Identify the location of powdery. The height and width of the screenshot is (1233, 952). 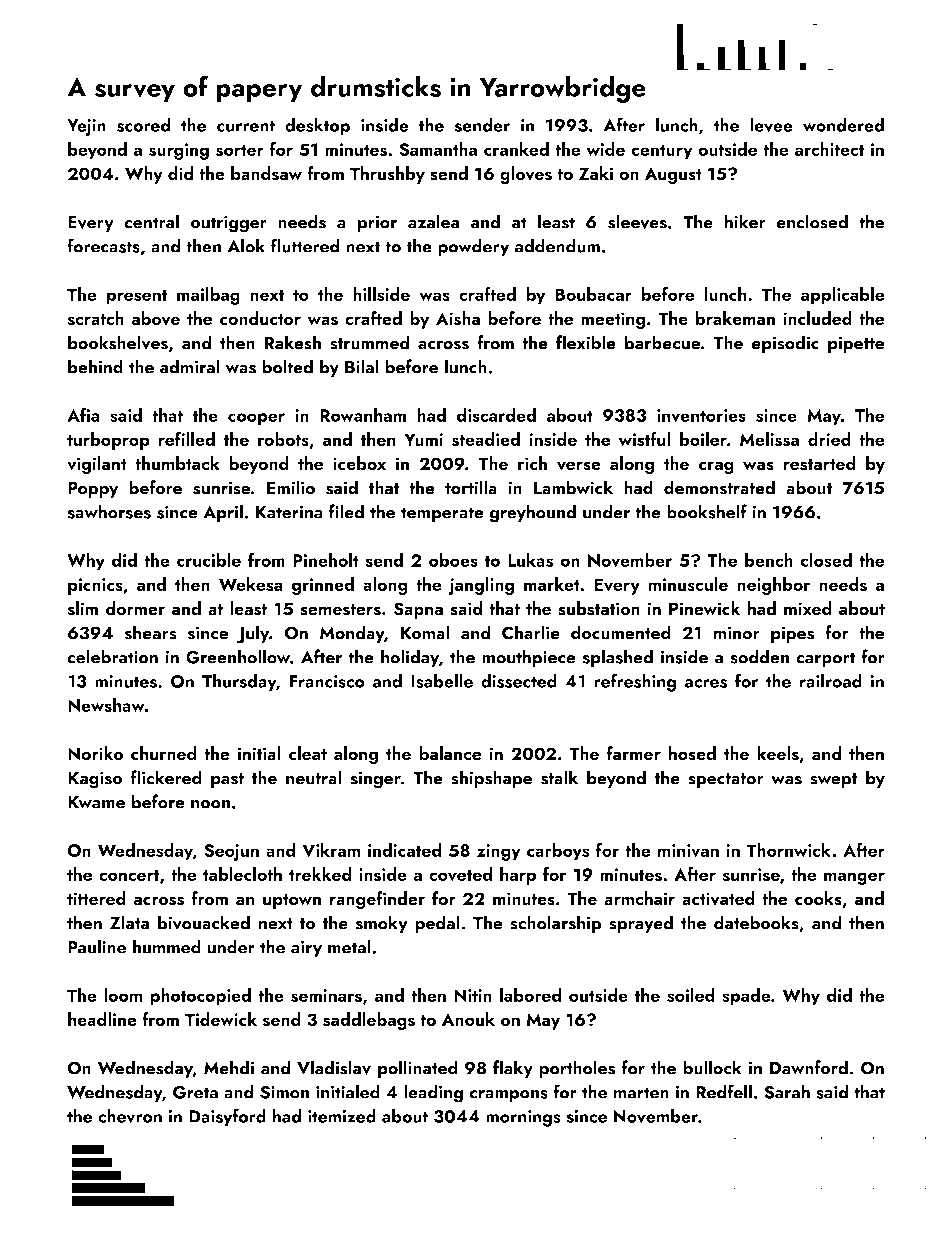
(473, 247).
